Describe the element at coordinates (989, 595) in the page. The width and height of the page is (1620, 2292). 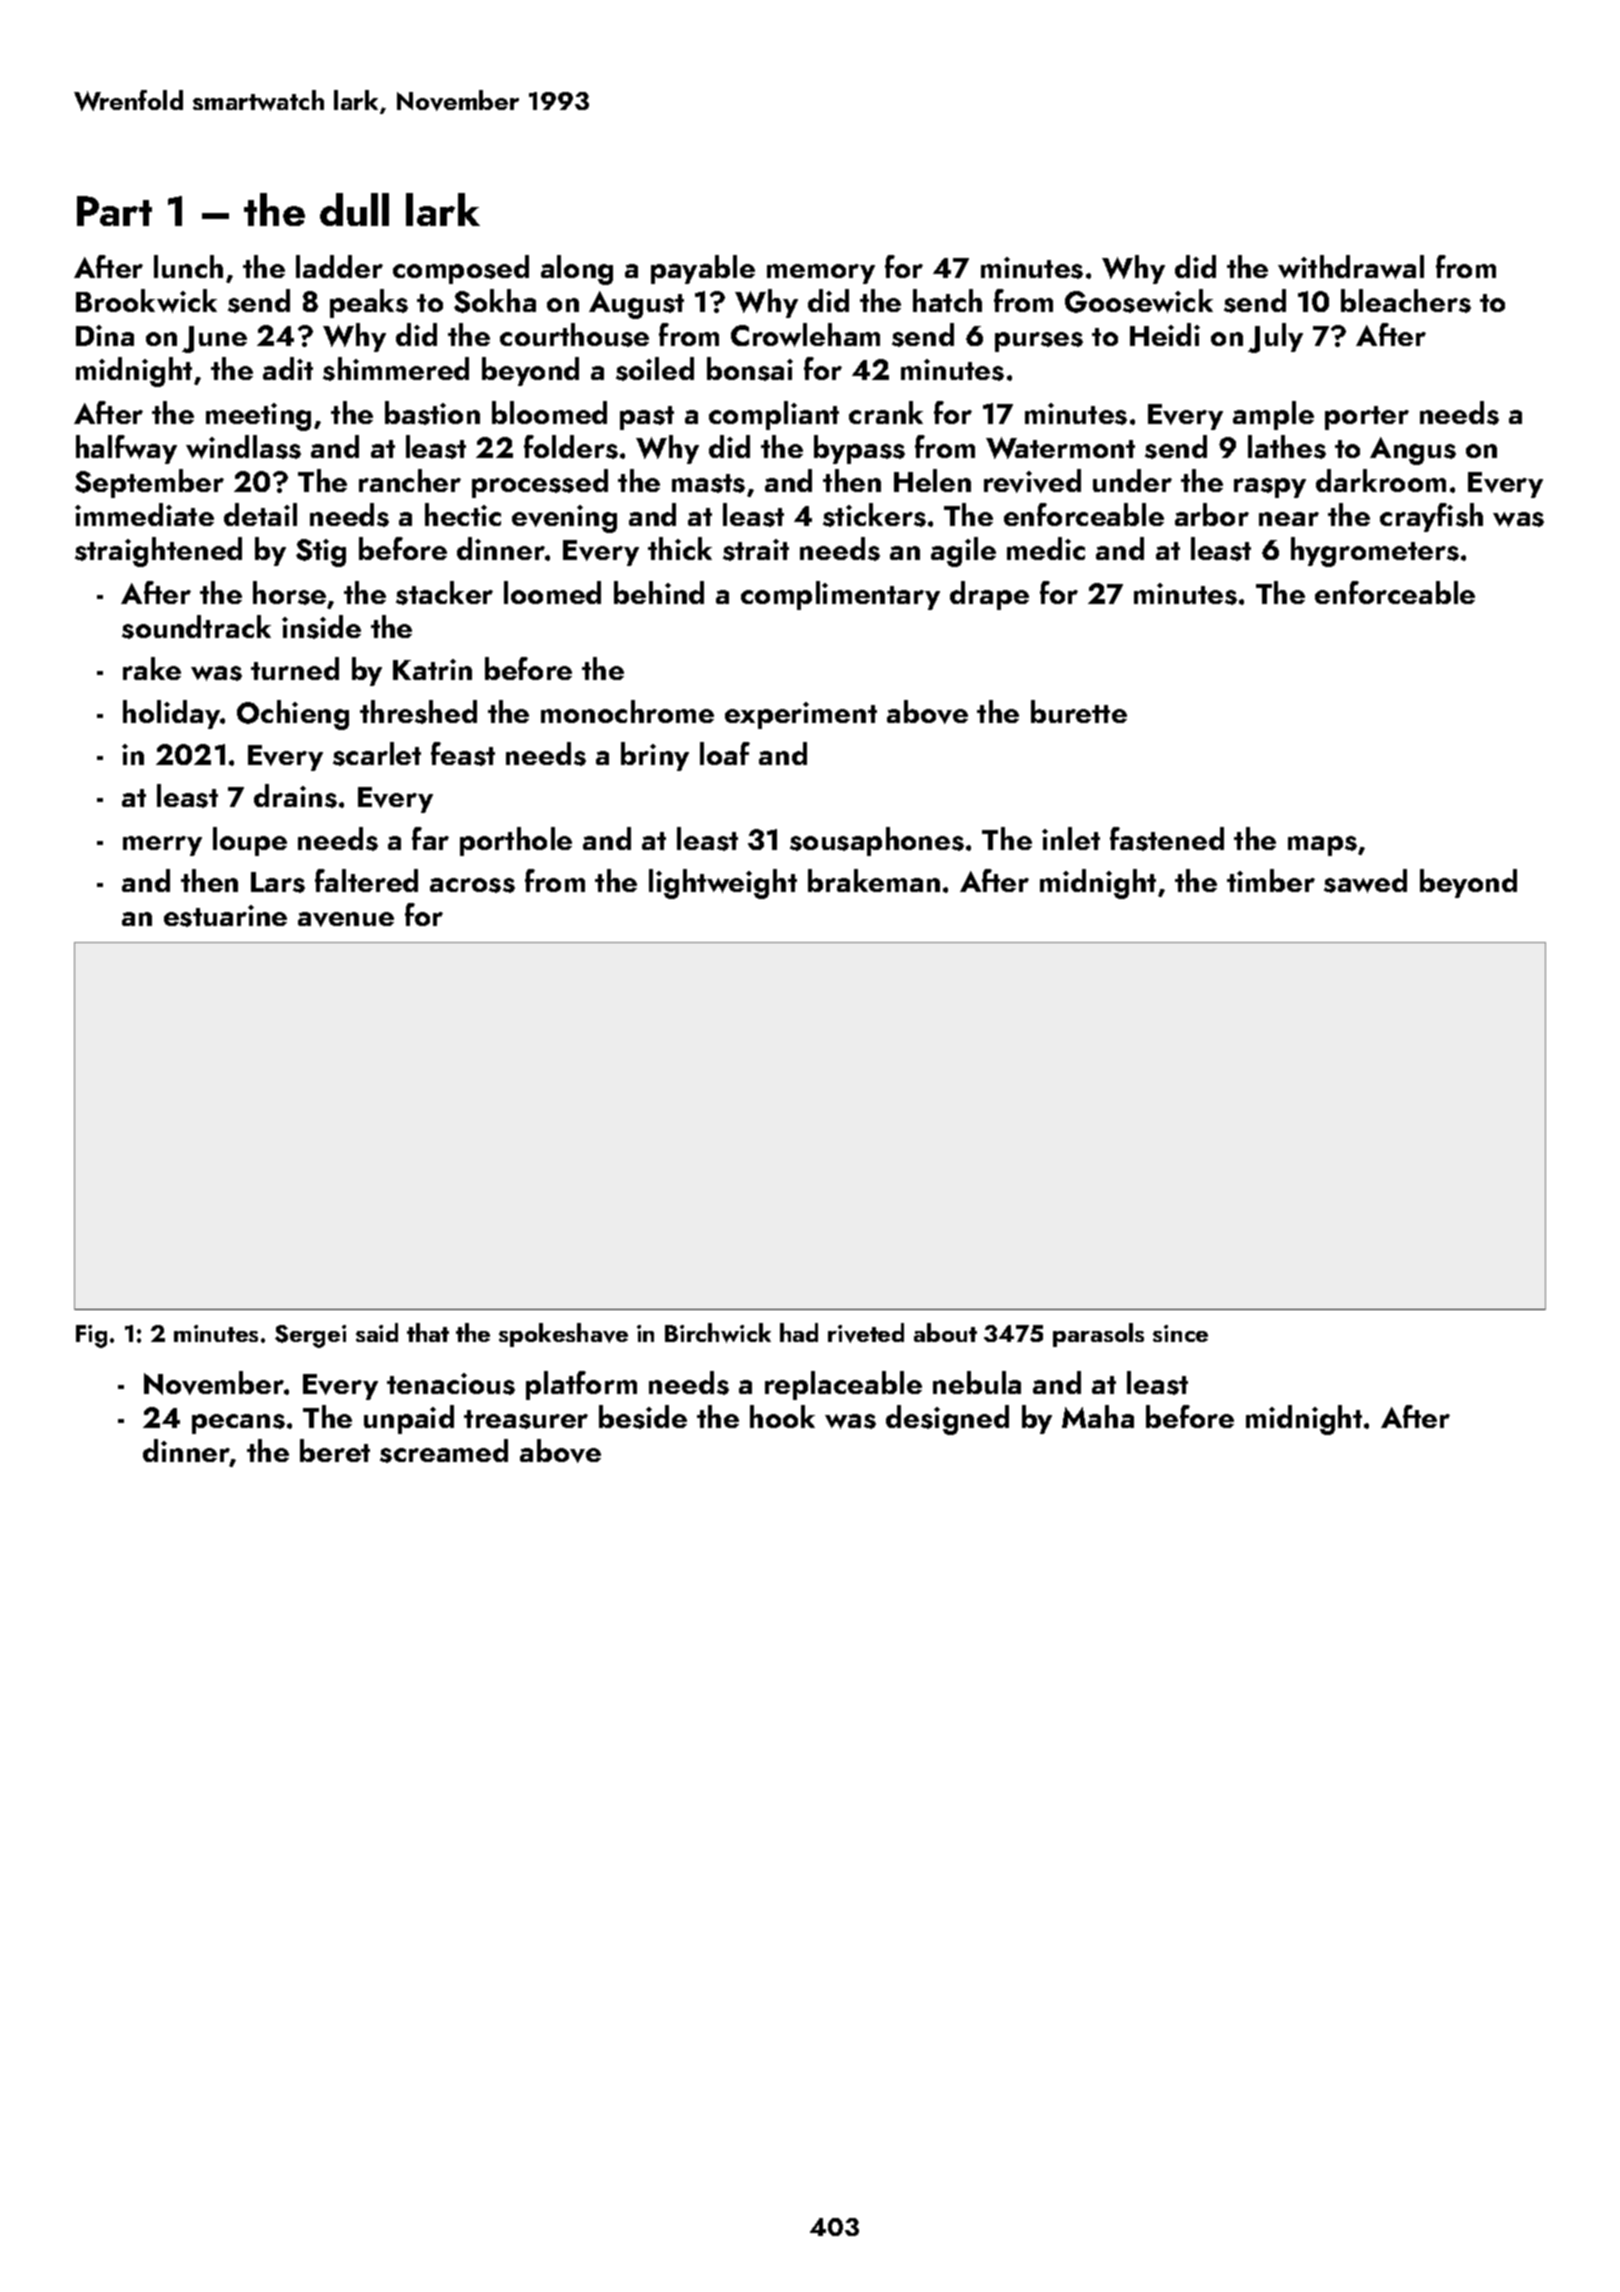
I see `drape` at that location.
